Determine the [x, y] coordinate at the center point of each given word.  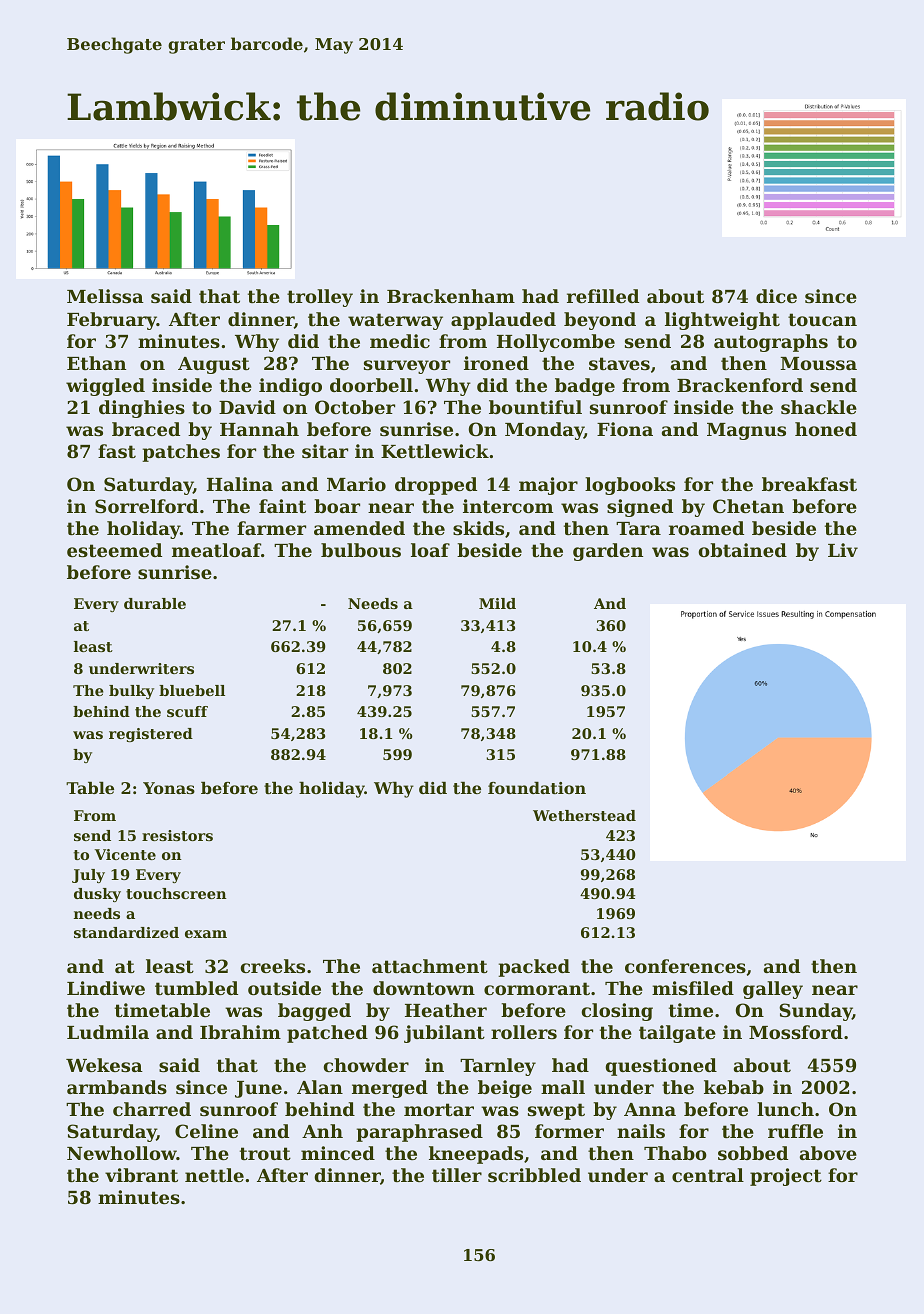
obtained [743, 550]
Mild [497, 603]
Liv [843, 550]
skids [478, 528]
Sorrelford [146, 506]
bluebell [192, 690]
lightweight [722, 321]
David [247, 407]
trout [265, 1153]
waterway [395, 321]
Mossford [796, 1032]
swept [556, 1111]
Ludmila [108, 1032]
